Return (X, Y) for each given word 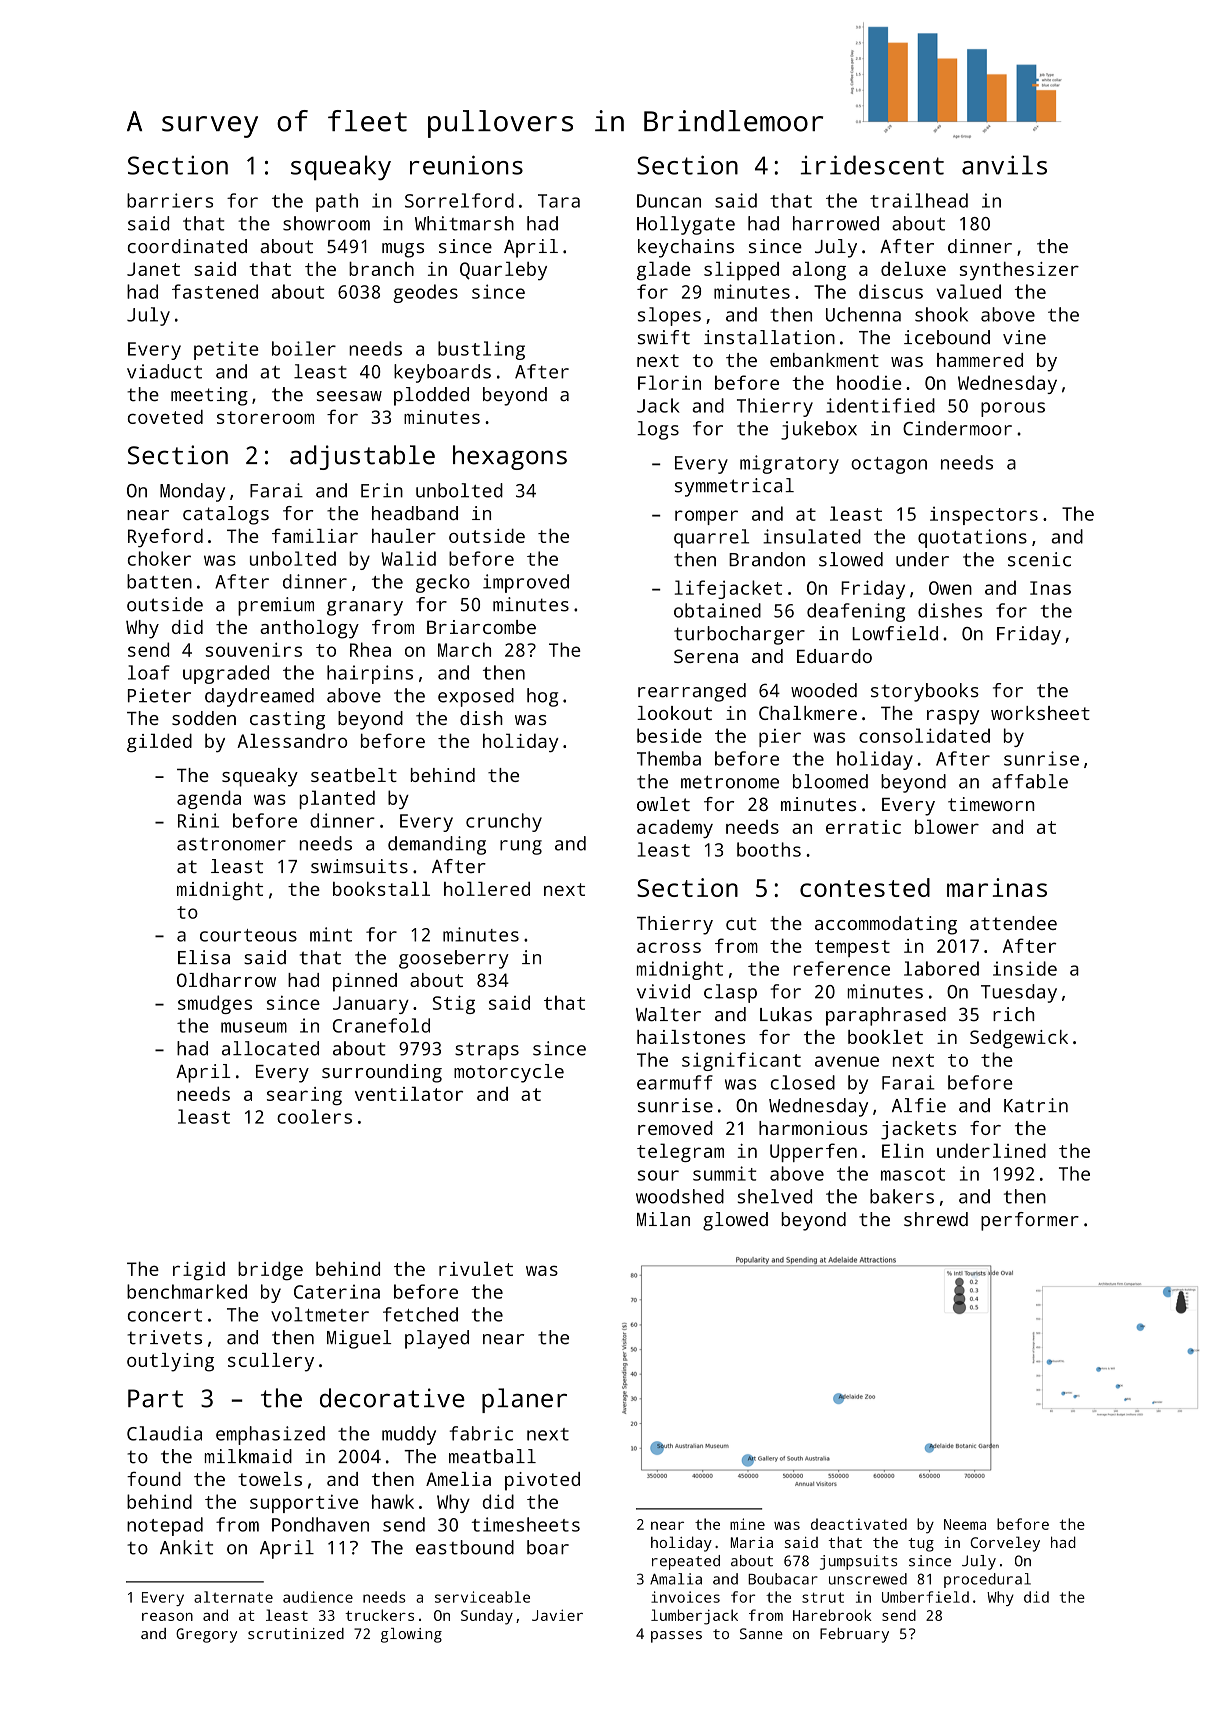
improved (526, 583)
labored (941, 968)
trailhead (919, 200)
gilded (159, 742)
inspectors (984, 516)
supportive (304, 1503)
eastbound (465, 1547)
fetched (420, 1314)
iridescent (872, 165)
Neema (965, 1524)
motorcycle (509, 1073)
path (337, 202)
